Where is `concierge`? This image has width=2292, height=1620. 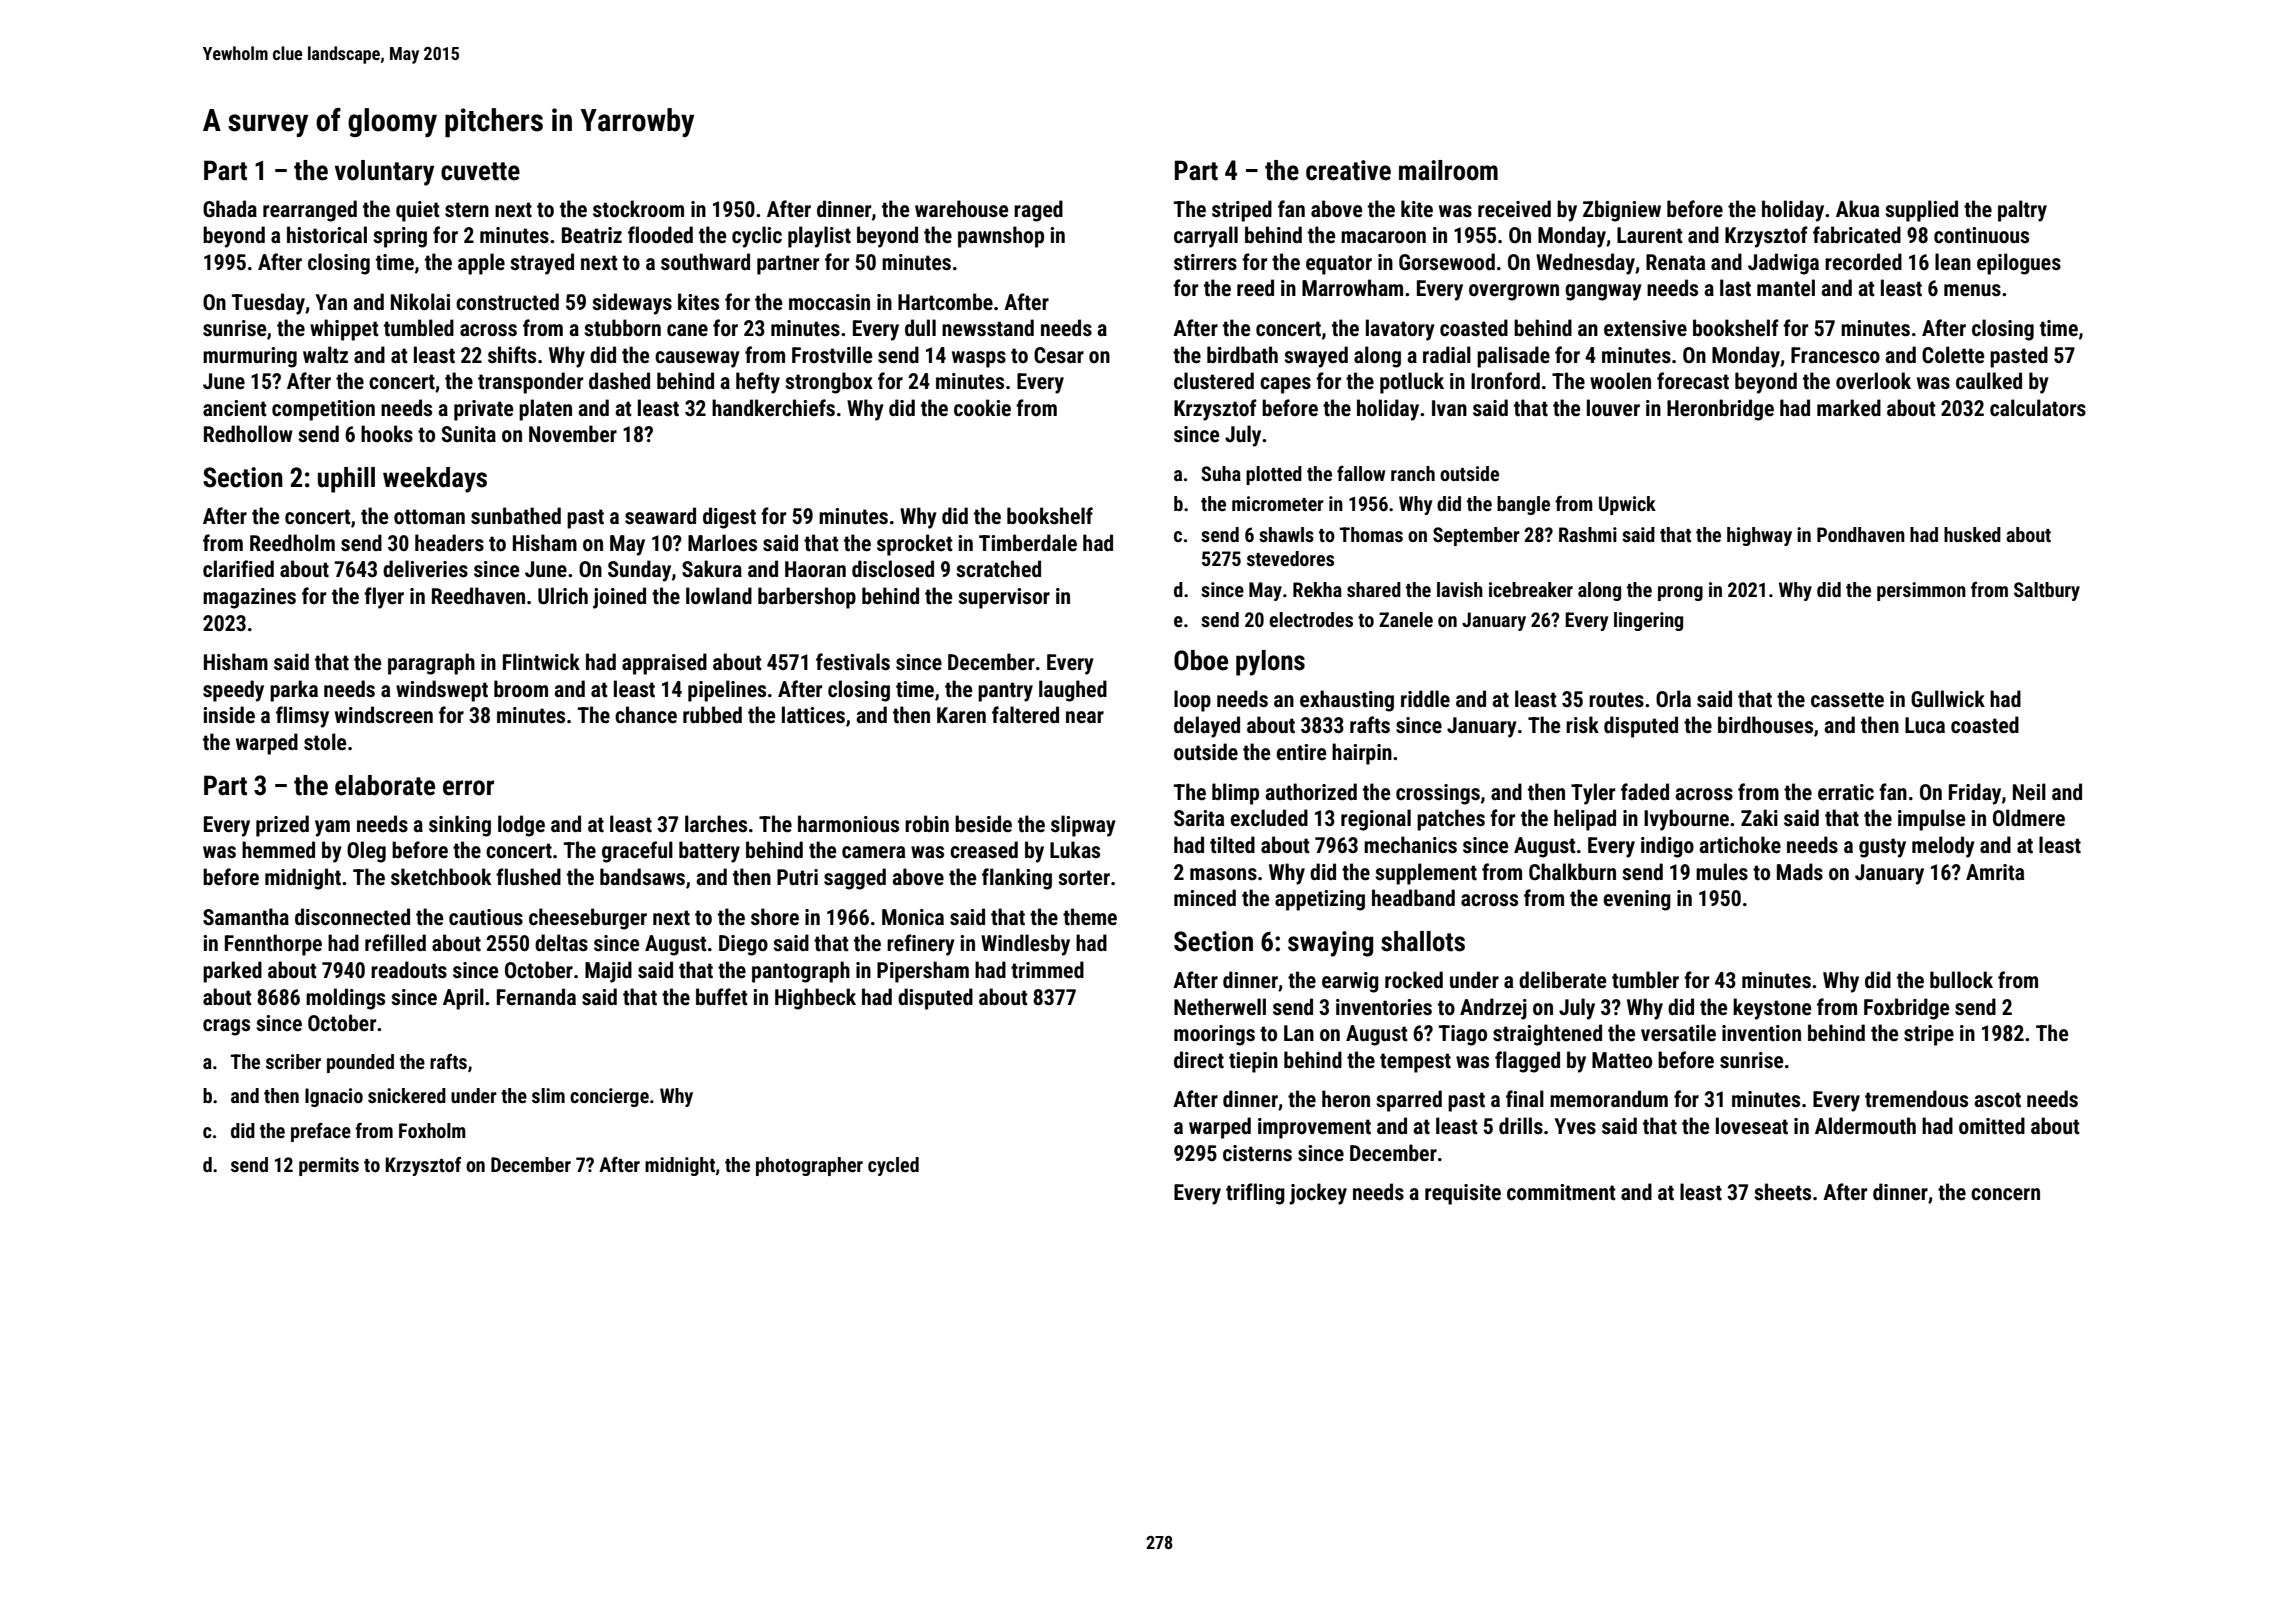 concierge is located at coordinates (609, 1097).
